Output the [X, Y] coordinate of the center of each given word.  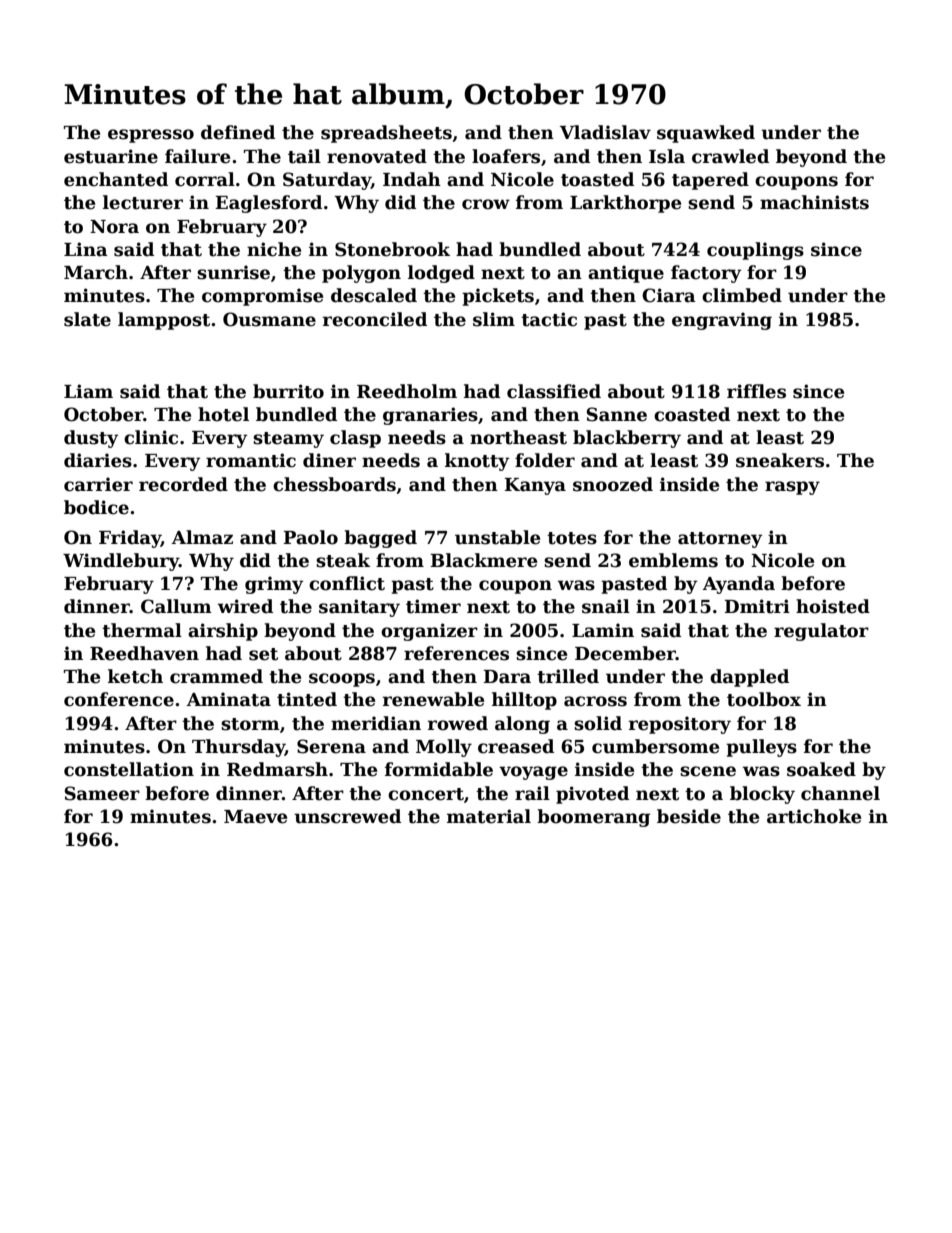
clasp [355, 439]
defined [238, 132]
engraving [722, 321]
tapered [710, 181]
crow [486, 204]
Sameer [102, 793]
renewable [433, 699]
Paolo [310, 537]
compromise [262, 297]
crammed [216, 676]
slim [494, 319]
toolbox [764, 699]
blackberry [627, 439]
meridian [376, 723]
